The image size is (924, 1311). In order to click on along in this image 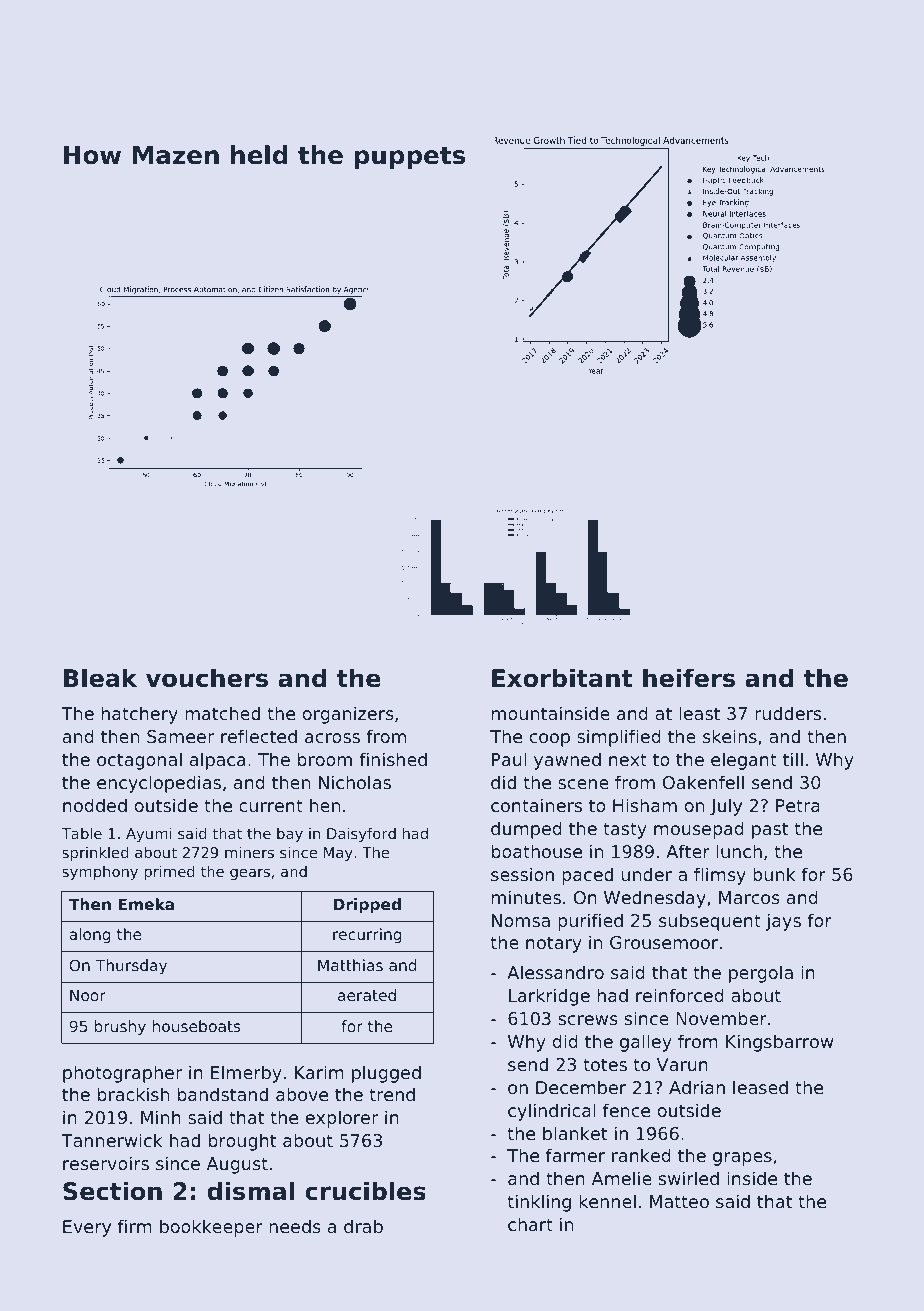, I will do `click(89, 935)`.
